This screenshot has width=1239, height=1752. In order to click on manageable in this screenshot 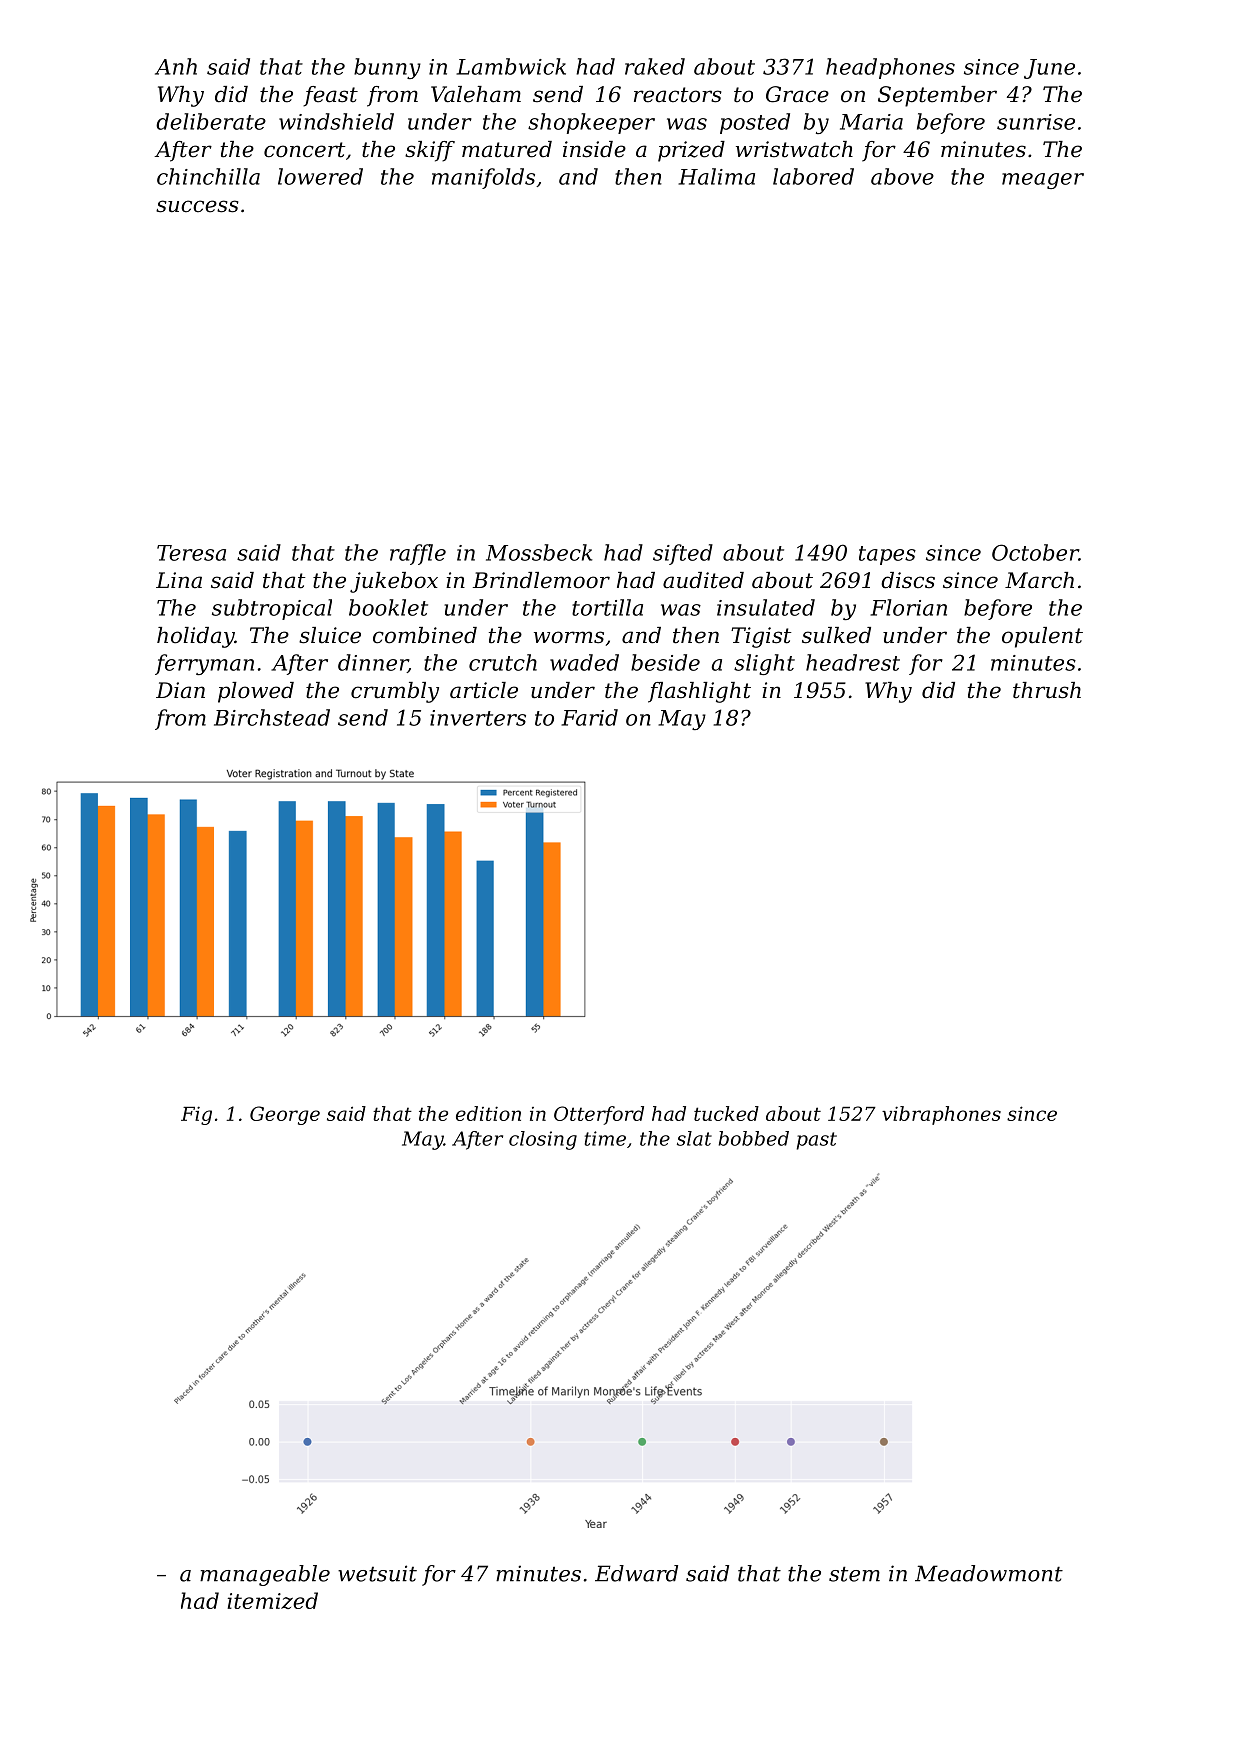, I will do `click(265, 1575)`.
